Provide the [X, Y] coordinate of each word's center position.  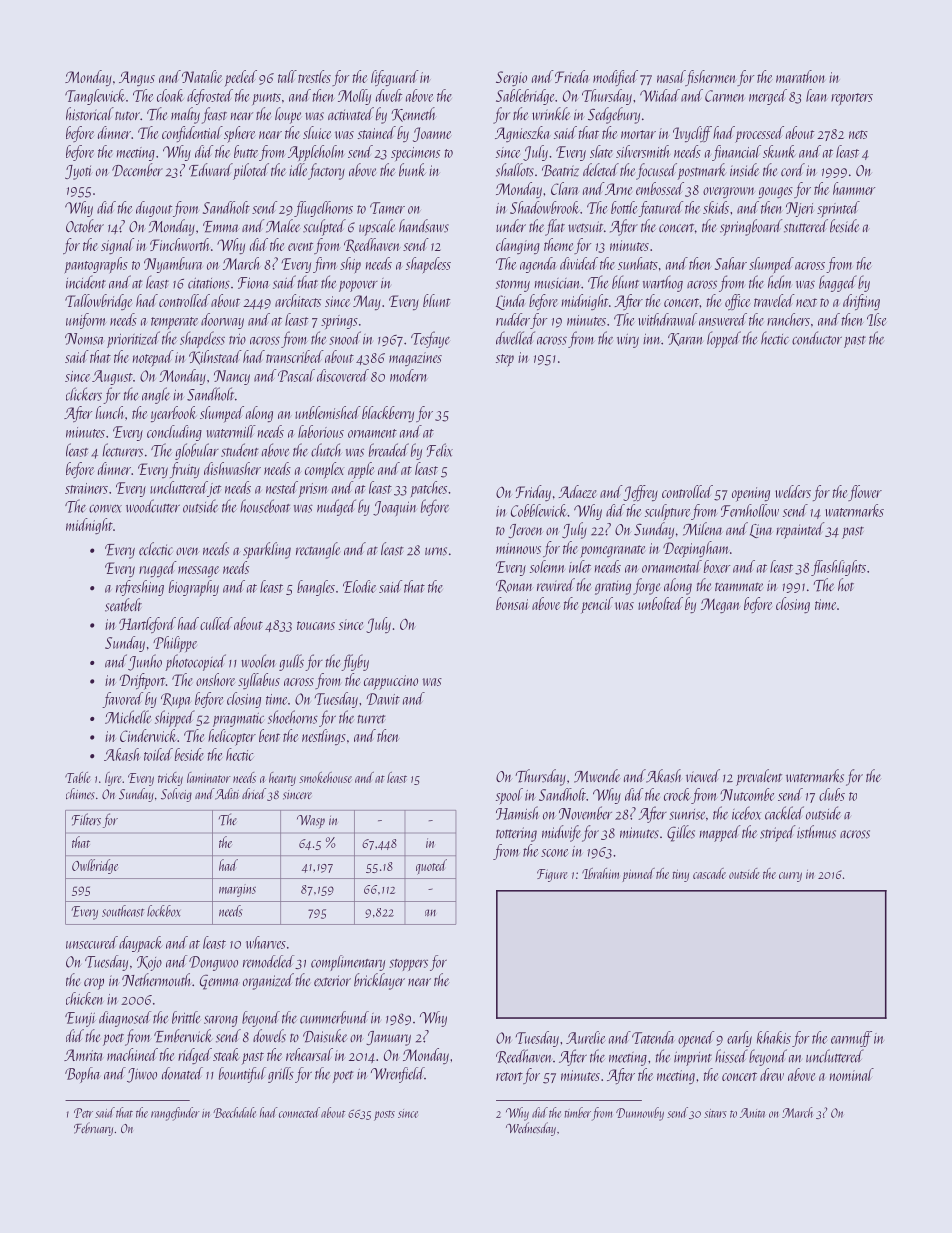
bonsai [512, 603]
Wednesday [531, 1129]
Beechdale [234, 1112]
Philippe [175, 644]
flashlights [838, 568]
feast [214, 115]
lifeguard [395, 78]
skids [716, 207]
